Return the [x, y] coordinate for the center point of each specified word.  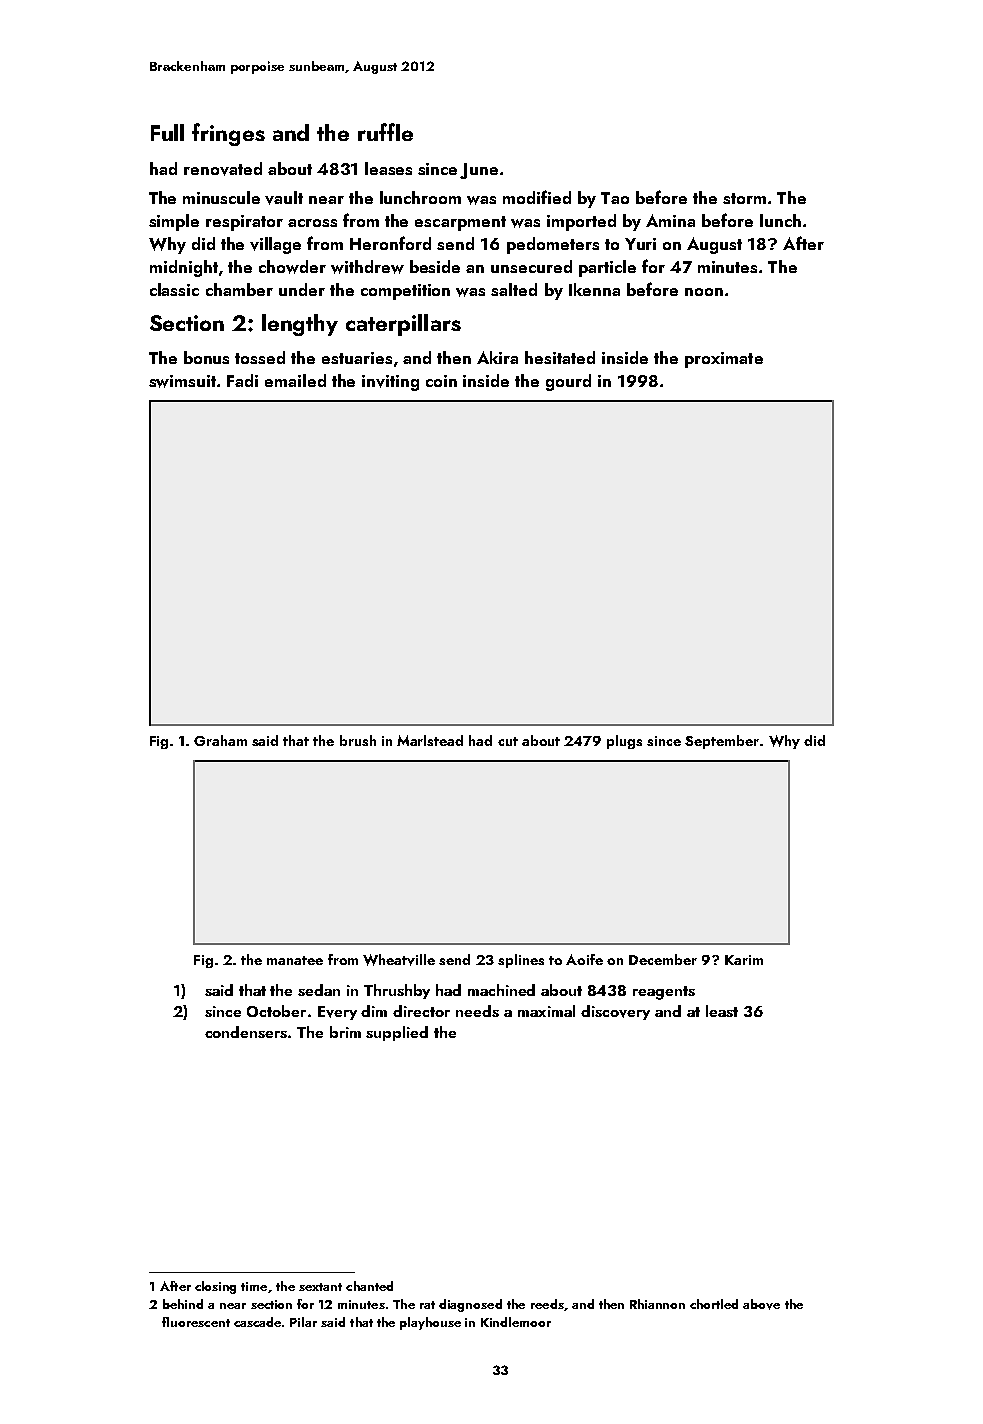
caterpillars [403, 325]
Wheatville [399, 960]
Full [167, 132]
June [479, 171]
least [722, 1011]
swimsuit [182, 381]
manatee [295, 960]
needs [477, 1011]
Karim [744, 960]
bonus [206, 357]
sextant [320, 1287]
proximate [724, 360]
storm [744, 198]
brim [345, 1032]
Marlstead [430, 740]
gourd [568, 382]
